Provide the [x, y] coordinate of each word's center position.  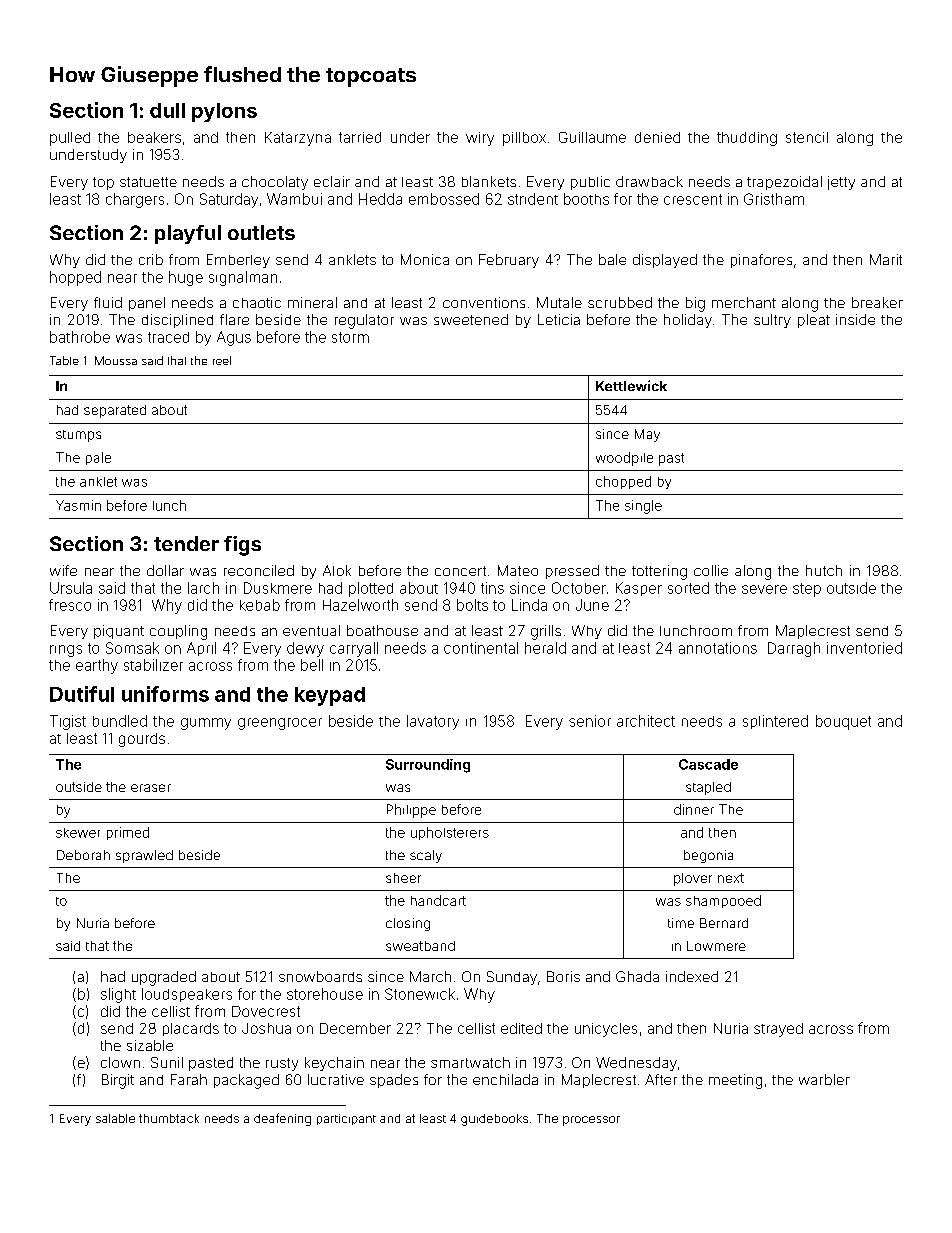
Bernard [724, 923]
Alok [337, 570]
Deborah [83, 855]
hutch [824, 570]
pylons [224, 112]
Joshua [266, 1028]
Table [64, 360]
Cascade [708, 764]
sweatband [420, 946]
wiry [480, 139]
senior [590, 721]
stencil [807, 137]
